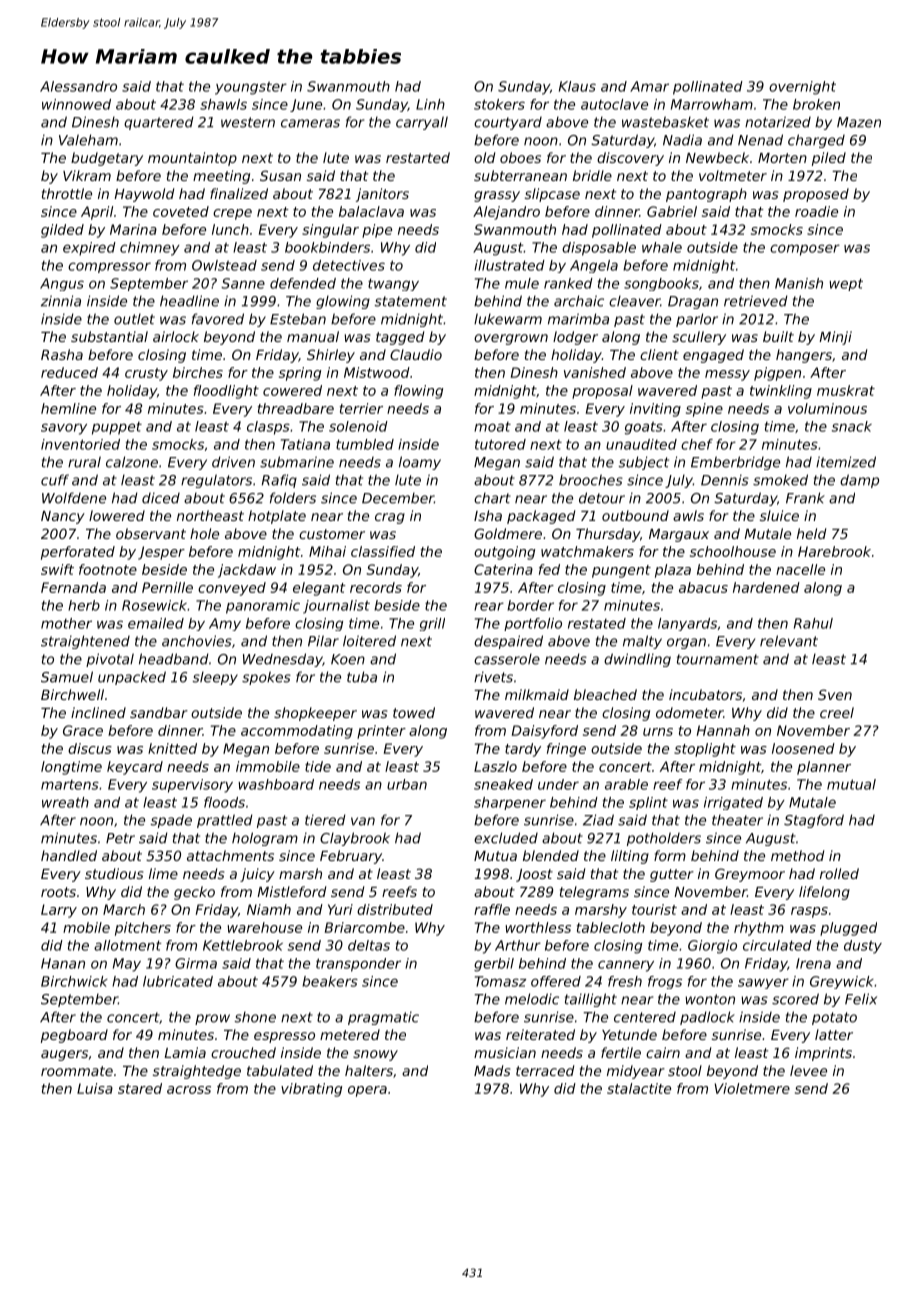 This screenshot has width=924, height=1308. Describe the element at coordinates (310, 123) in the screenshot. I see `cameras` at that location.
